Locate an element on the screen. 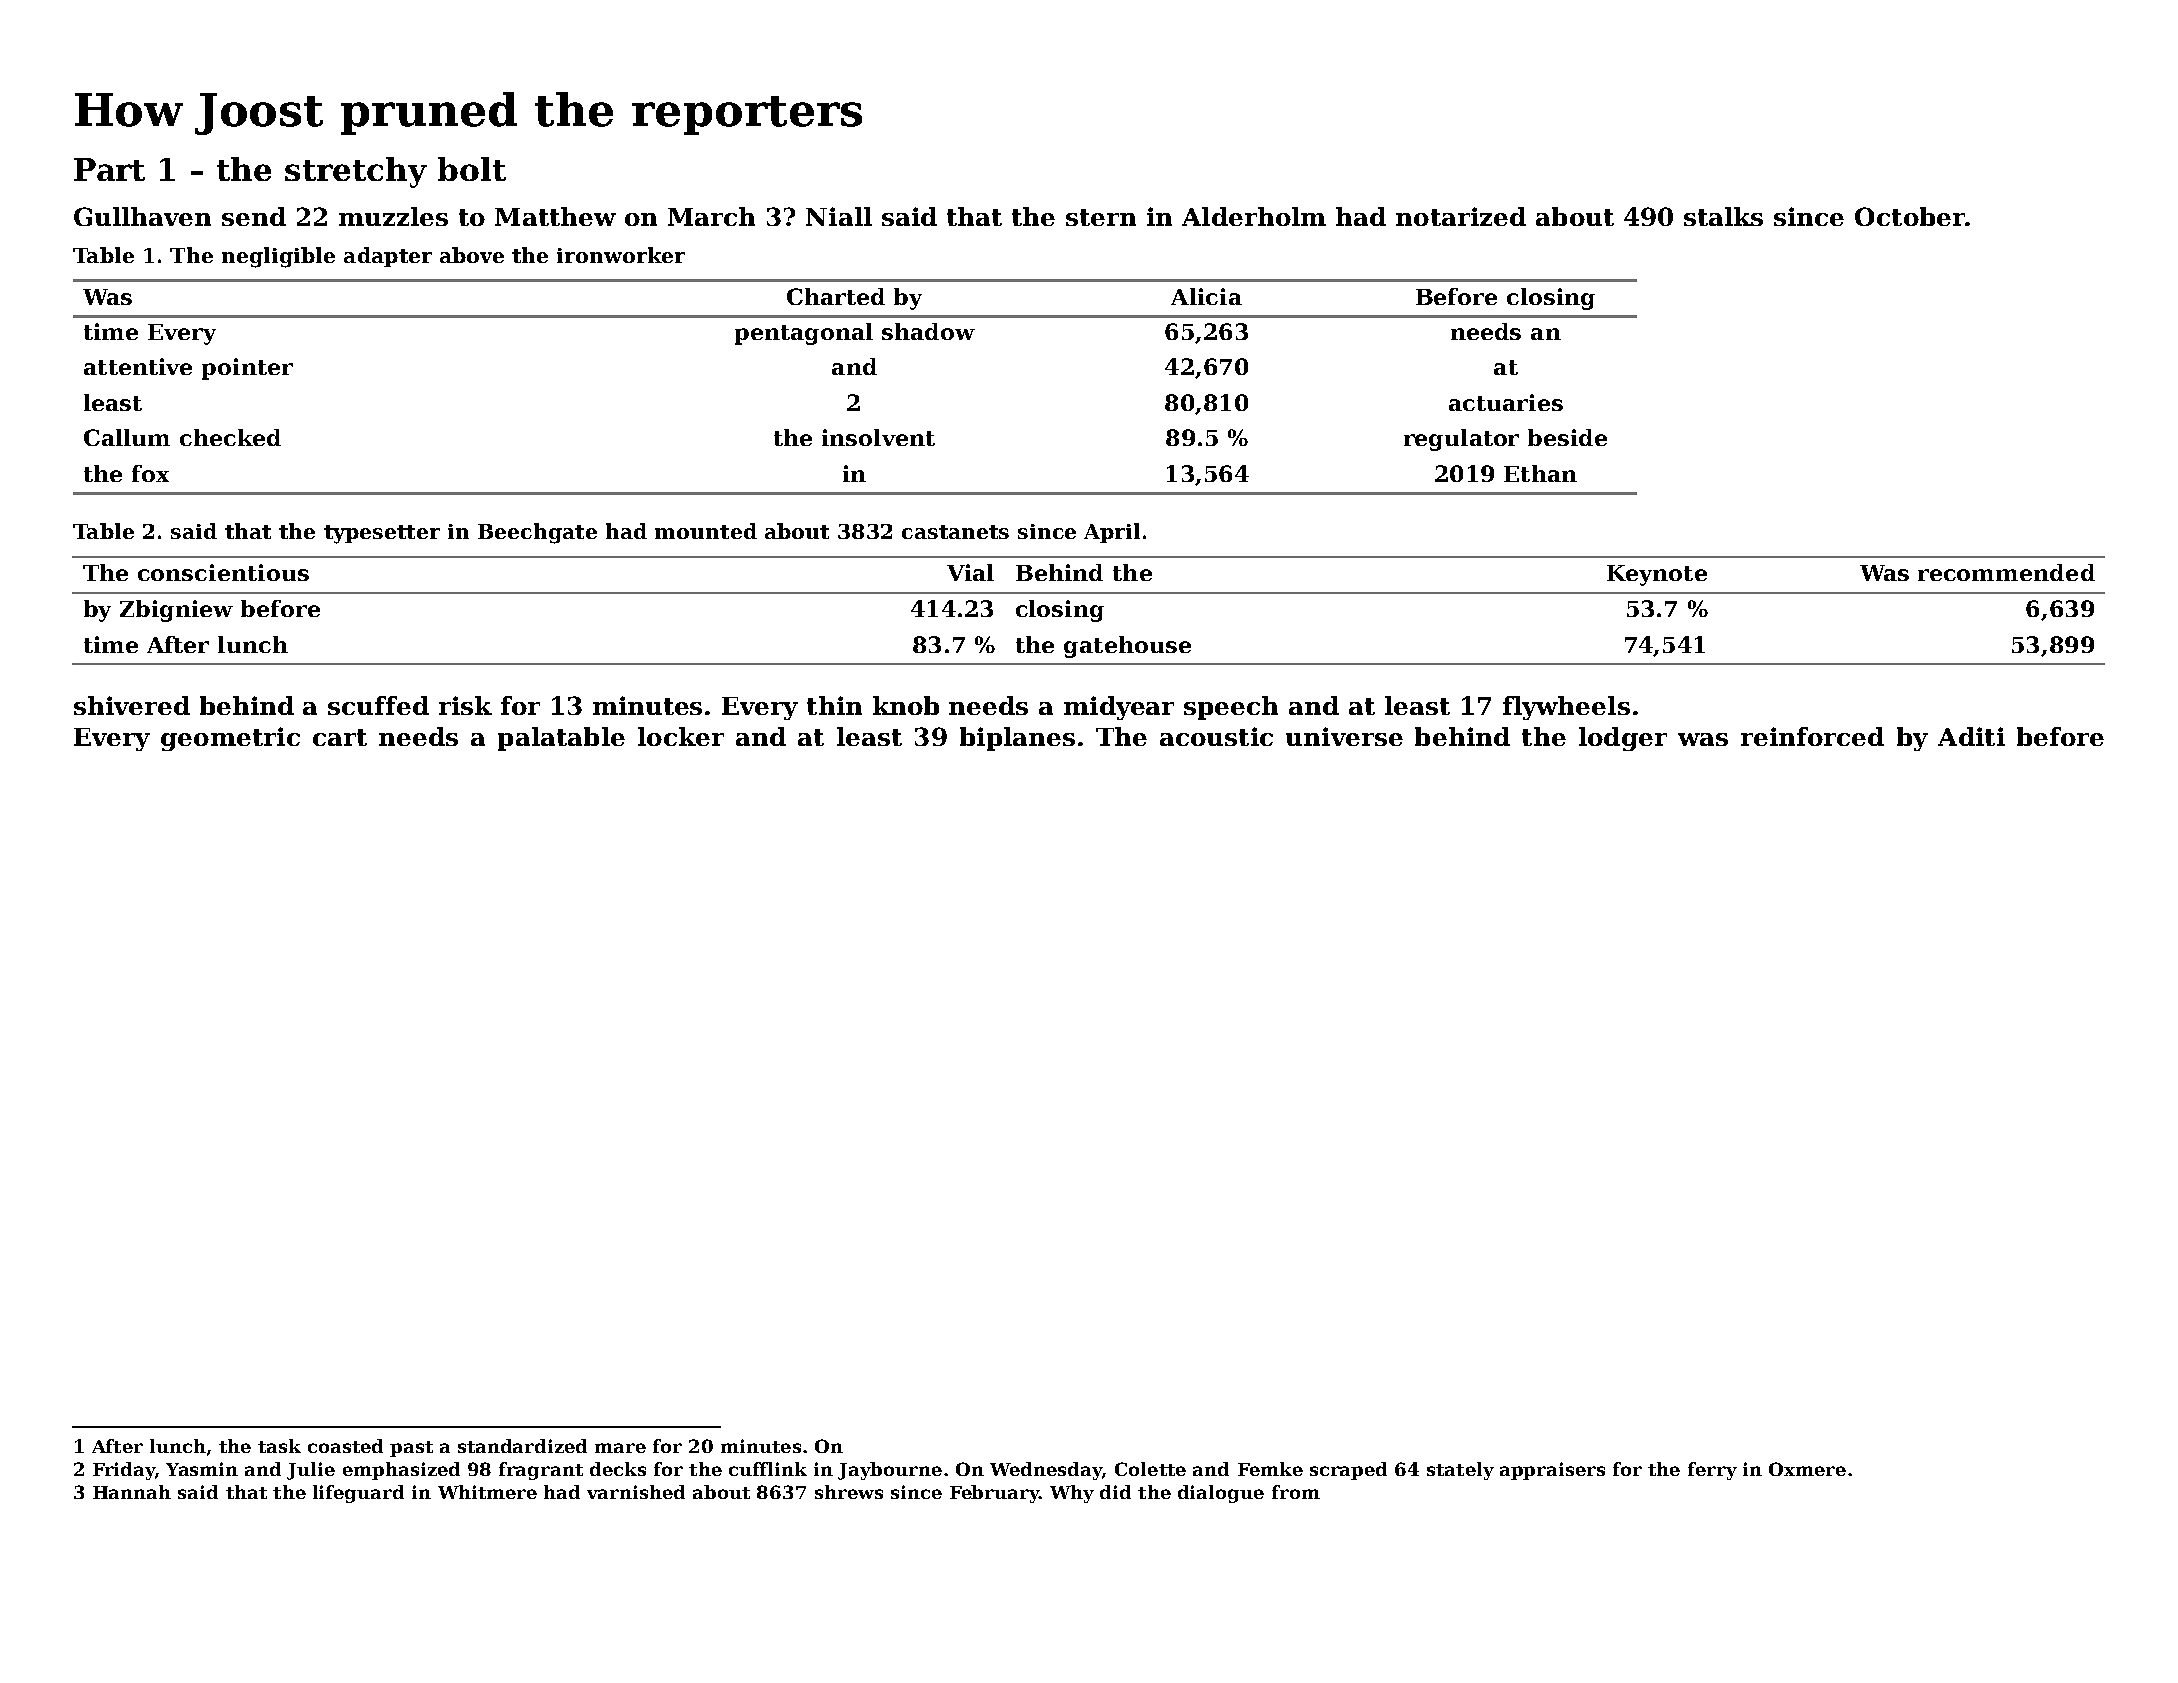 The height and width of the screenshot is (1683, 2178). stern is located at coordinates (1101, 217).
